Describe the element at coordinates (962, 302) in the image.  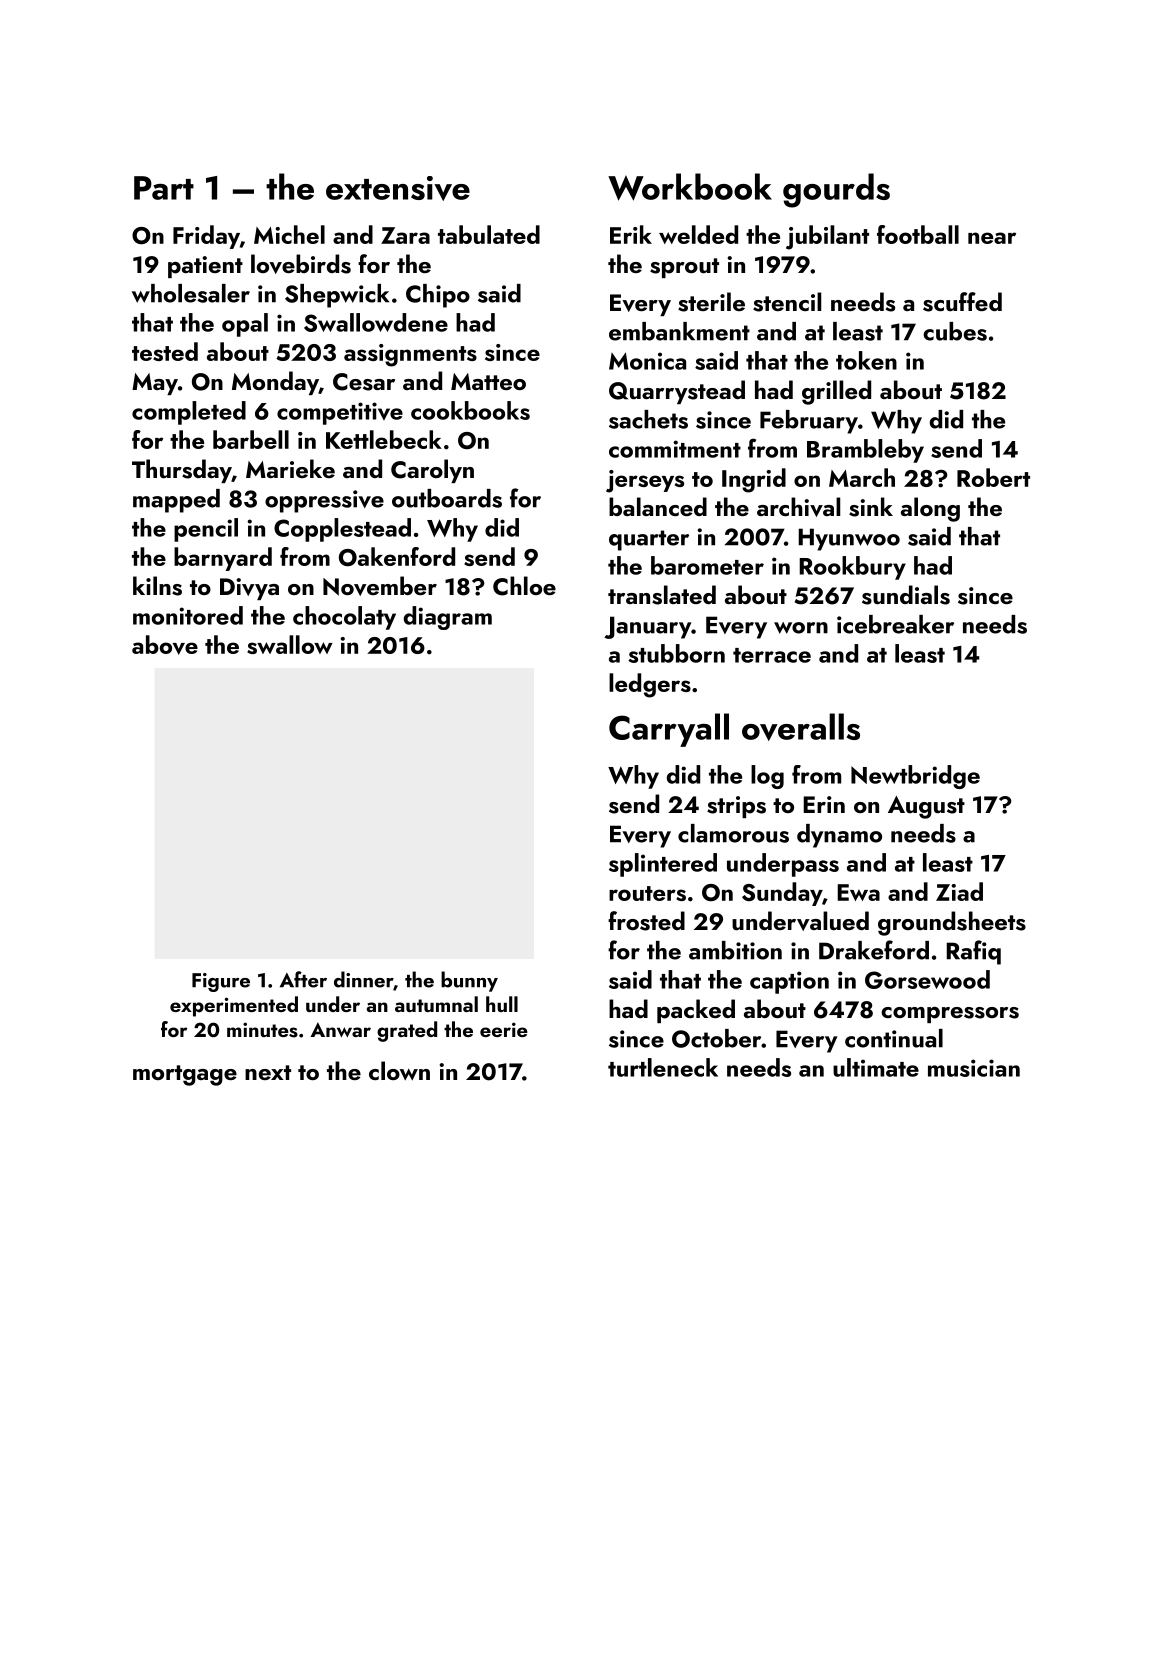
I see `scuffed` at that location.
